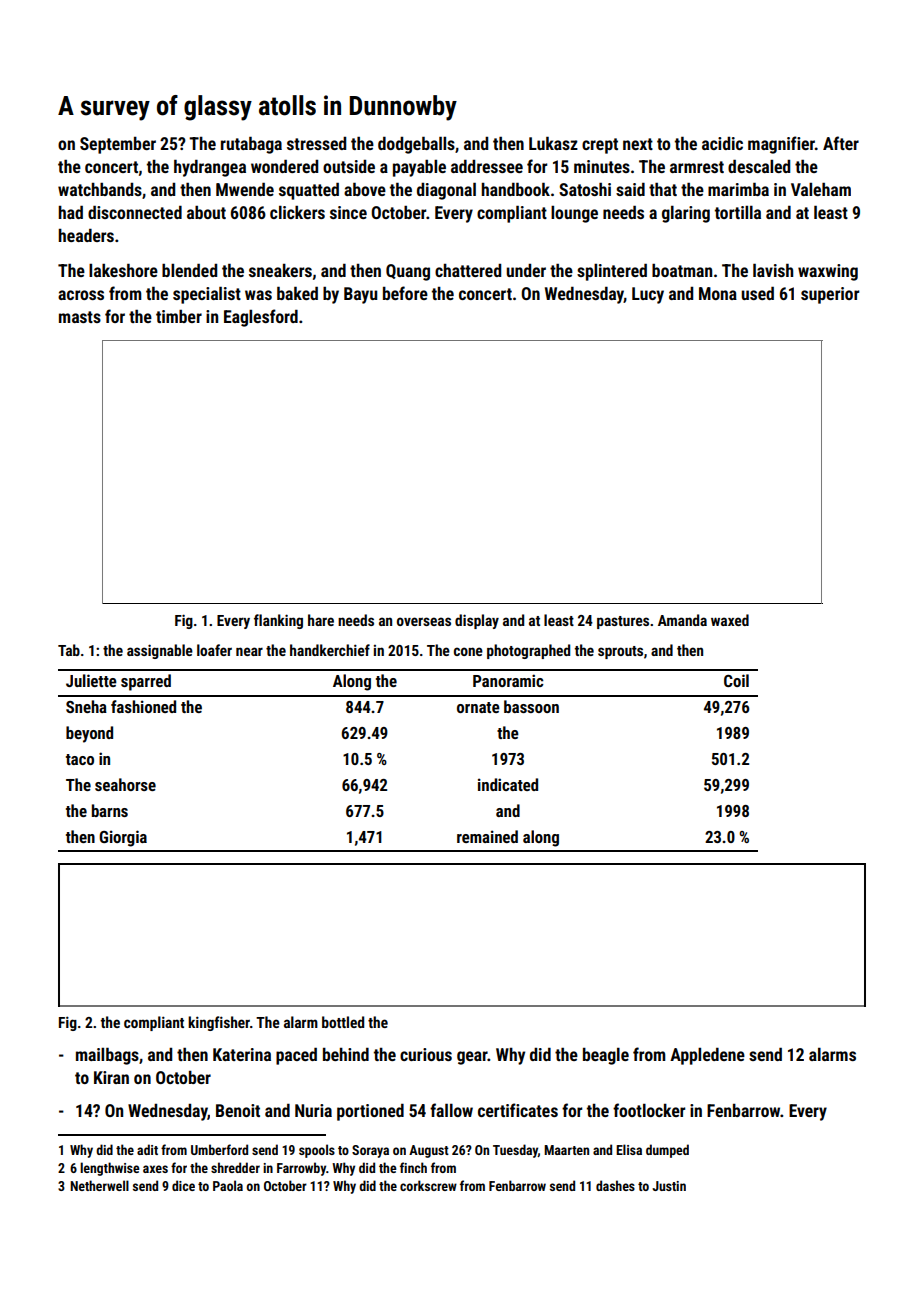 The height and width of the screenshot is (1311, 924). I want to click on Lukasz, so click(553, 143).
